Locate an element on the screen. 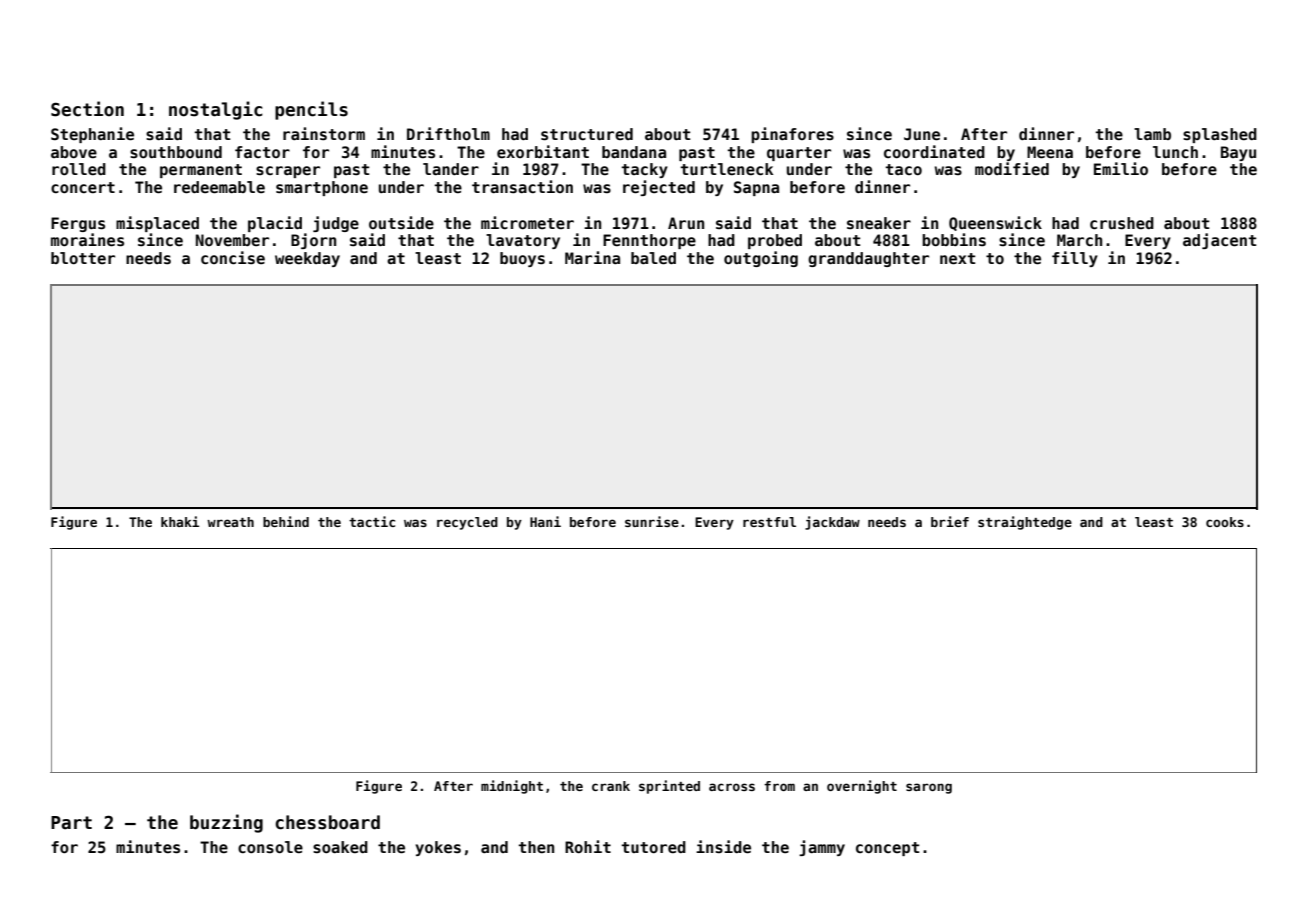 This screenshot has height=924, width=1308. structured is located at coordinates (587, 134).
